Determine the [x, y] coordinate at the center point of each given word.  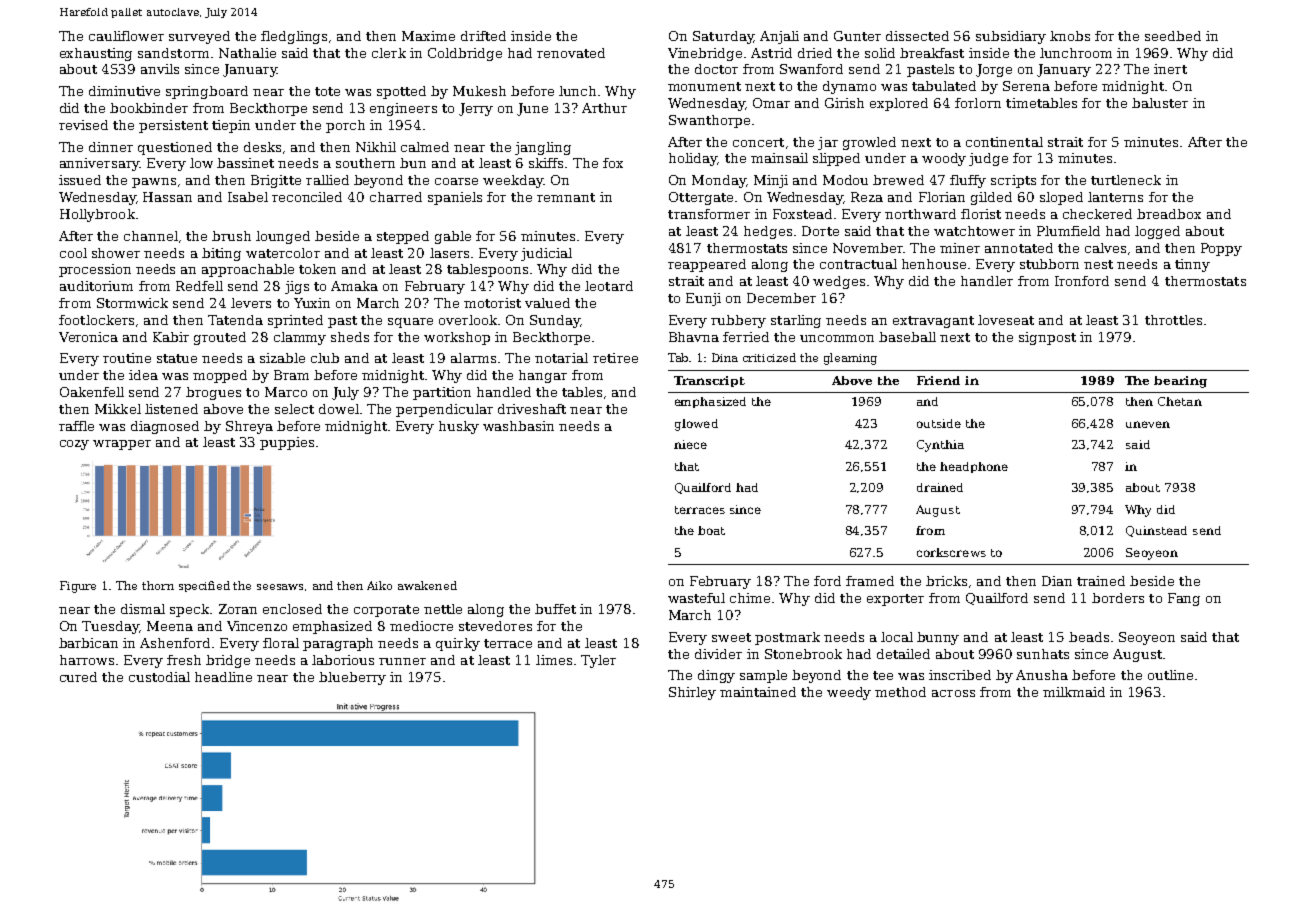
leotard [609, 286]
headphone [974, 467]
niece [690, 444]
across [953, 693]
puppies [287, 443]
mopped [220, 376]
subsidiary [1011, 37]
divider [718, 654]
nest [1098, 264]
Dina [725, 357]
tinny [1192, 265]
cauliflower [126, 36]
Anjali [779, 37]
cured [78, 677]
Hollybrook [97, 215]
